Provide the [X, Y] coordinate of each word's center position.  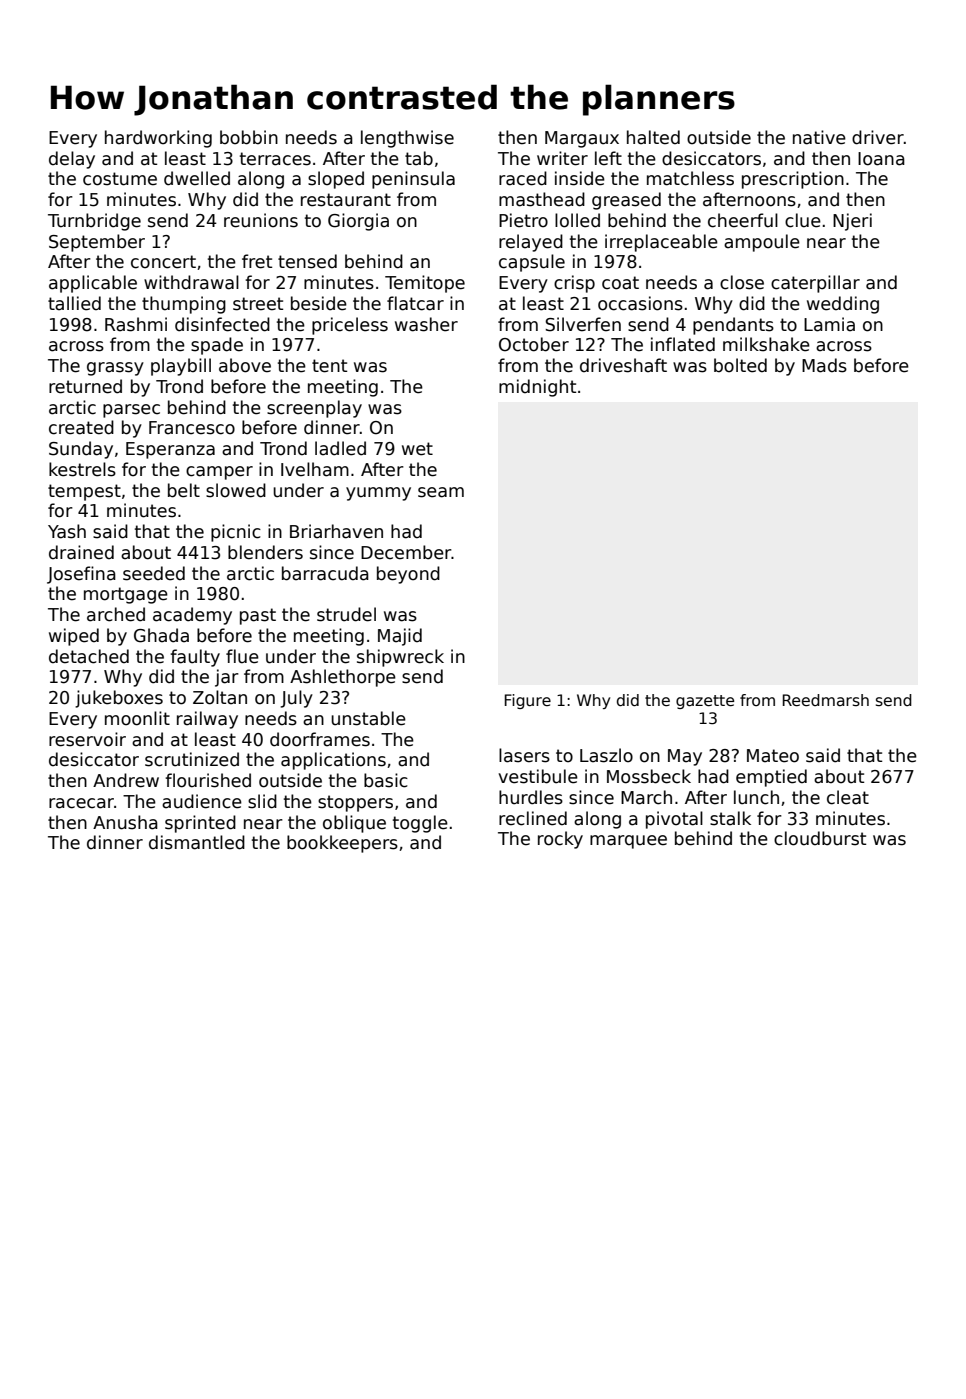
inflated [683, 344]
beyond [408, 575]
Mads [824, 365]
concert [163, 262]
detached [89, 656]
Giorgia [358, 222]
